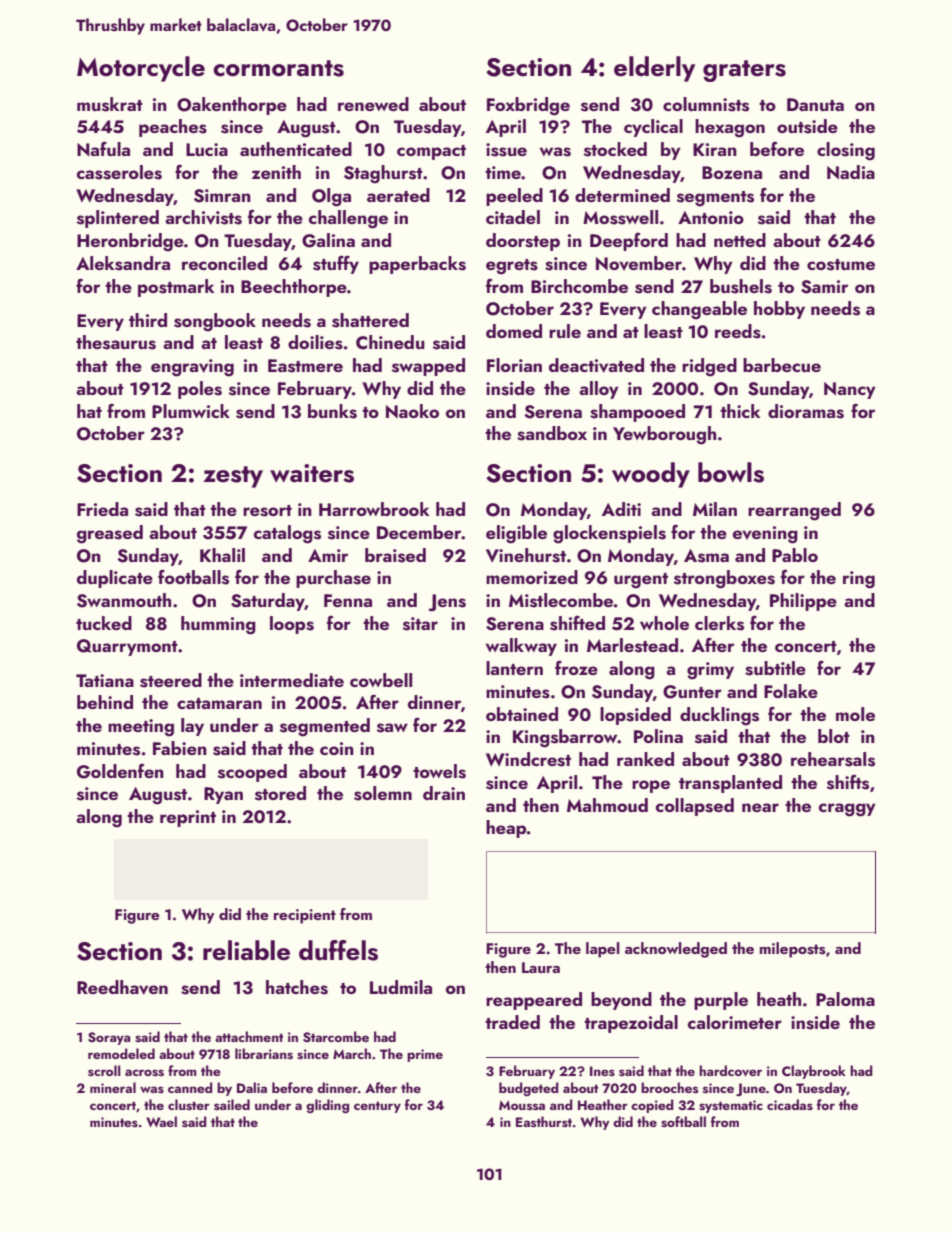  Describe the element at coordinates (719, 623) in the screenshot. I see `clerks` at that location.
